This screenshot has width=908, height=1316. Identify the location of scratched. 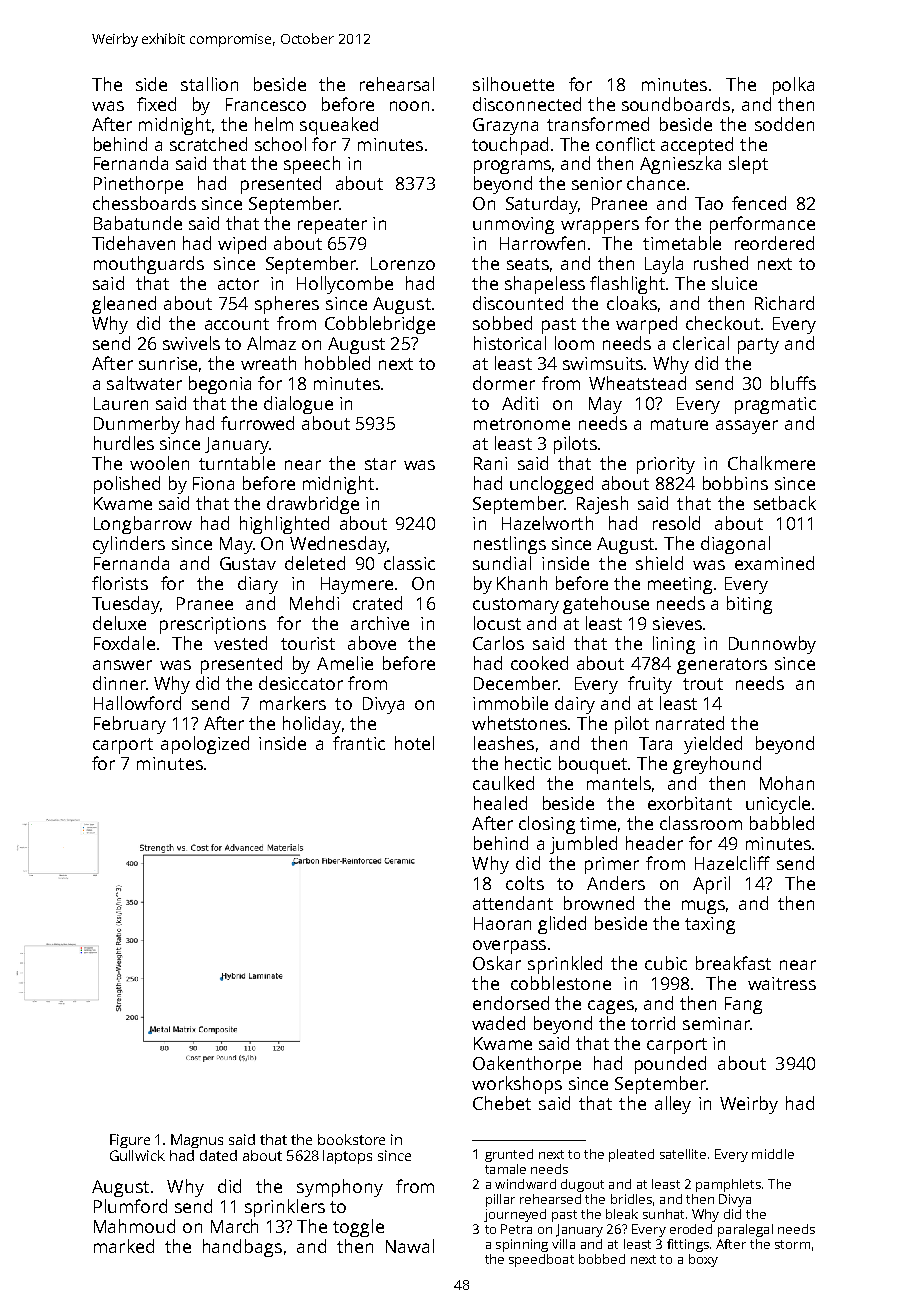
(208, 144).
